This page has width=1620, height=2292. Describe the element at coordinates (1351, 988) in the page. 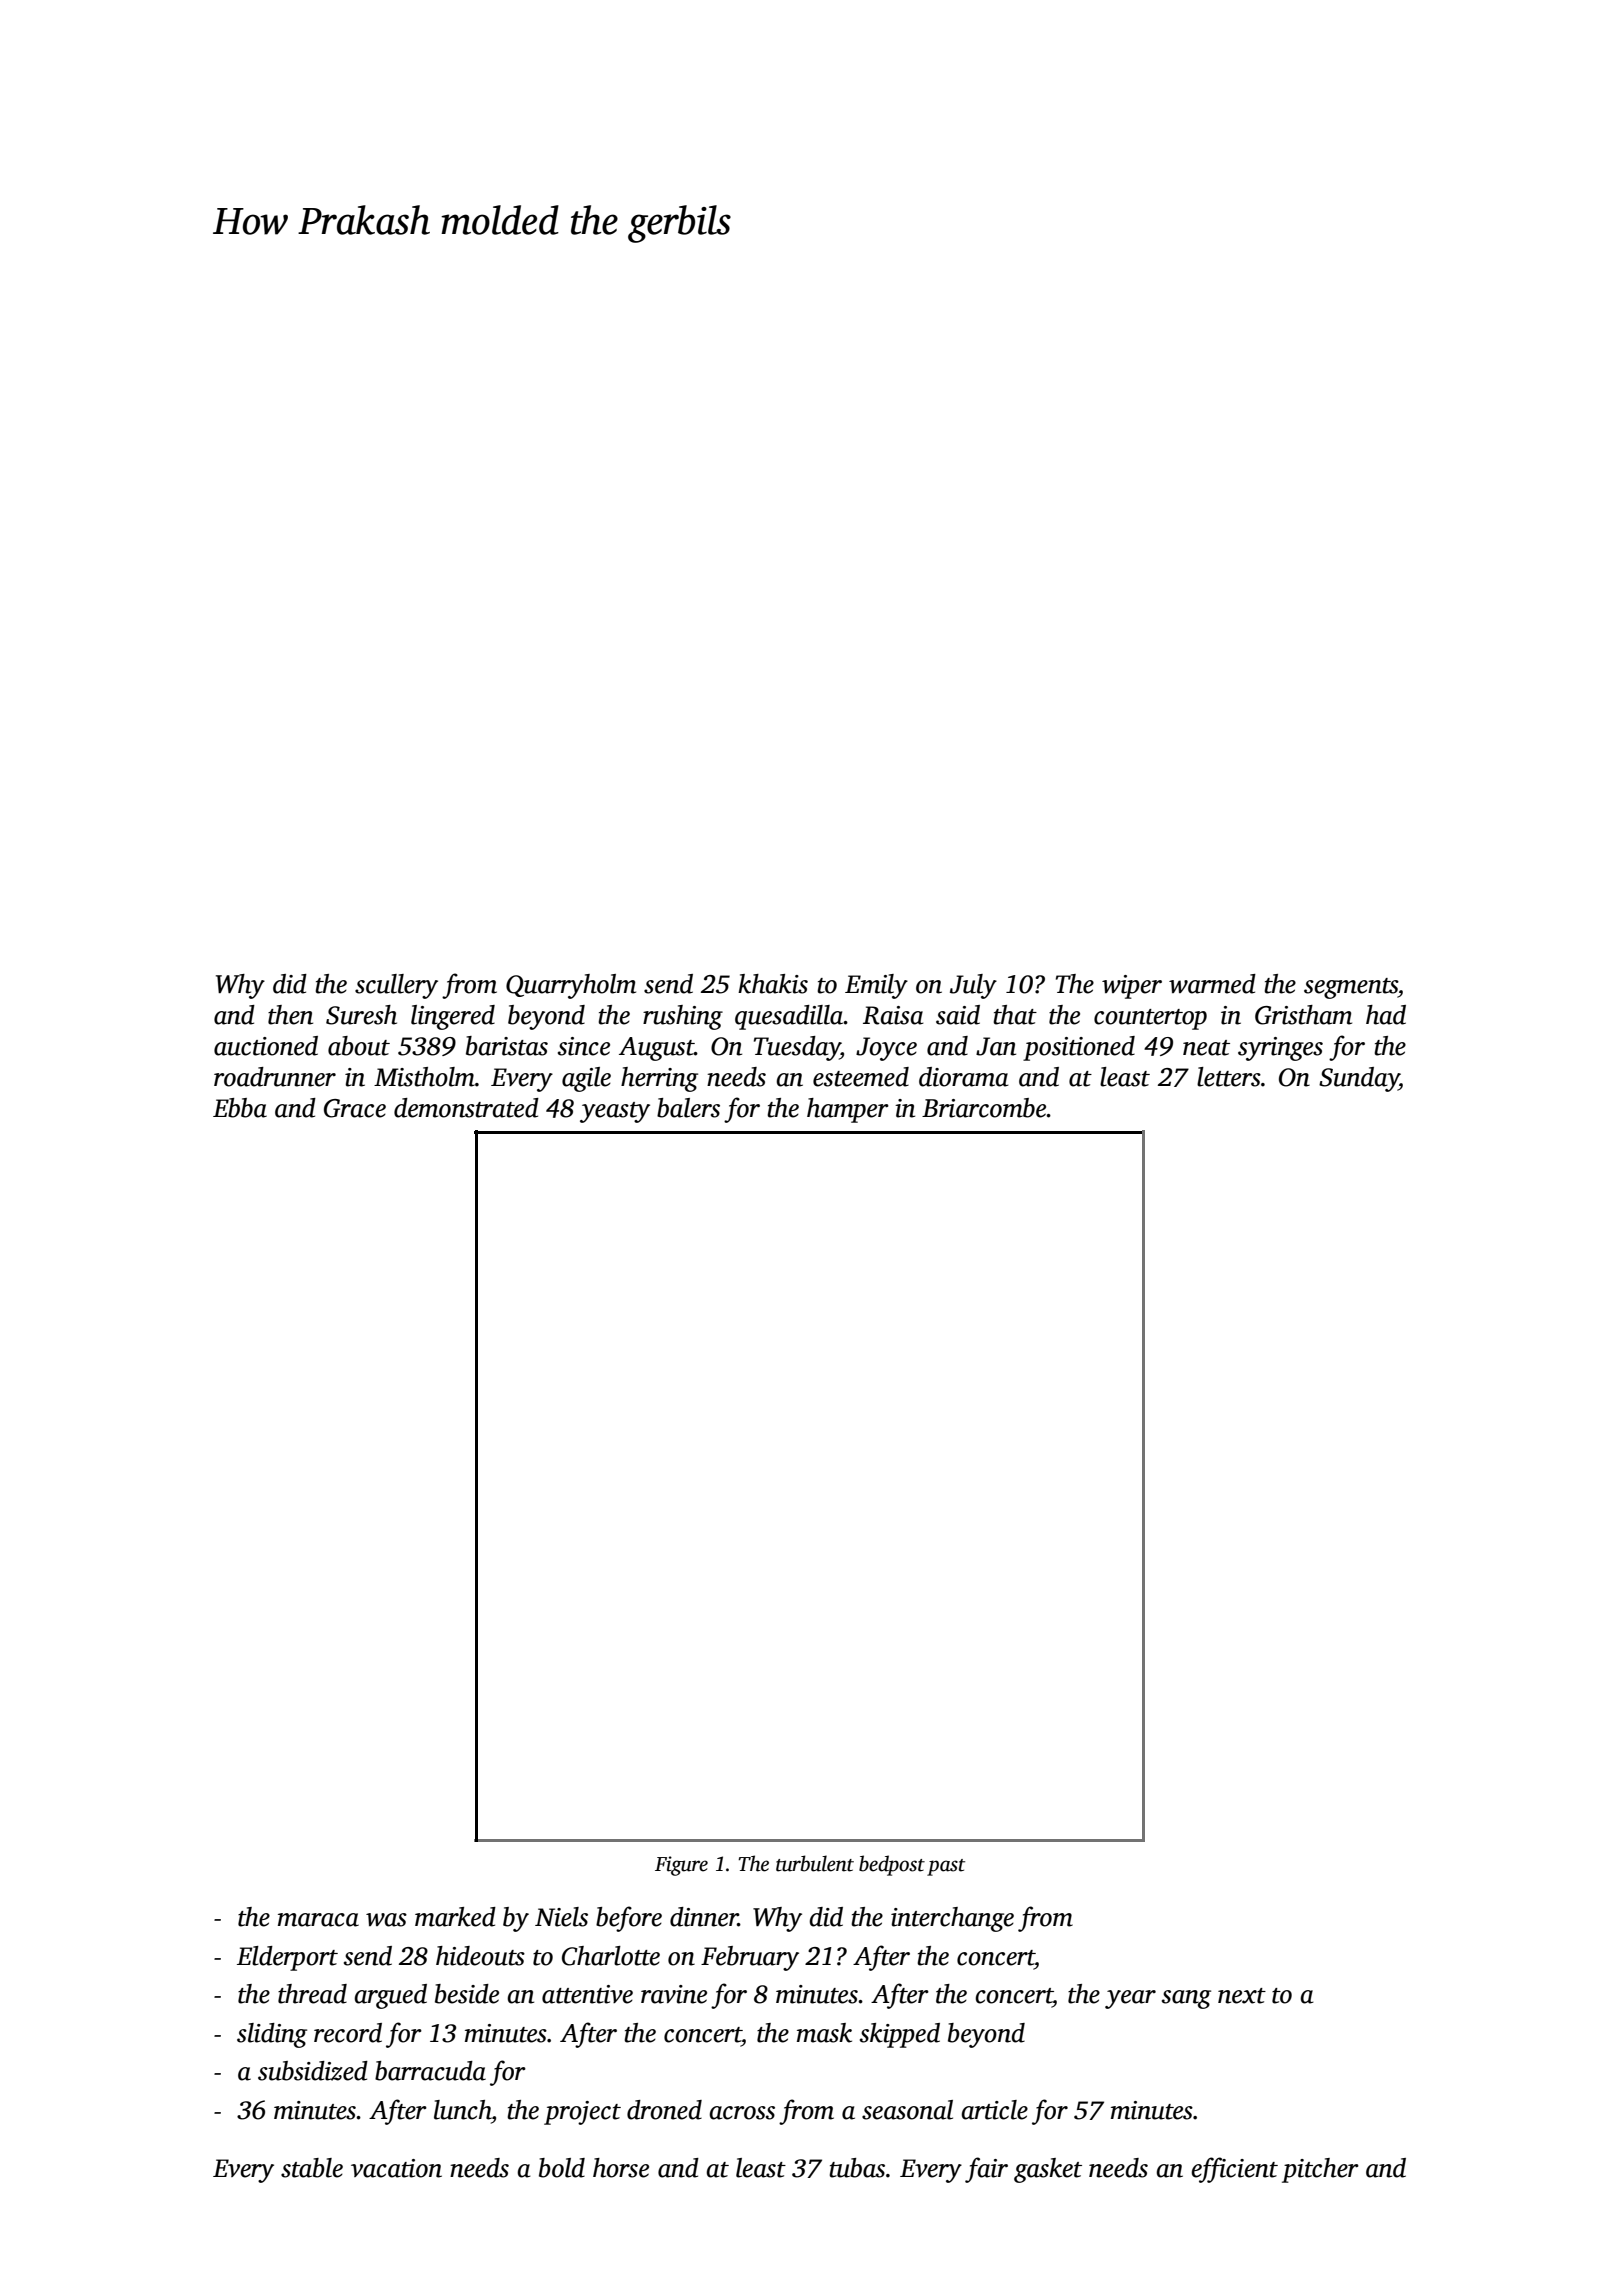

I see `segments` at that location.
